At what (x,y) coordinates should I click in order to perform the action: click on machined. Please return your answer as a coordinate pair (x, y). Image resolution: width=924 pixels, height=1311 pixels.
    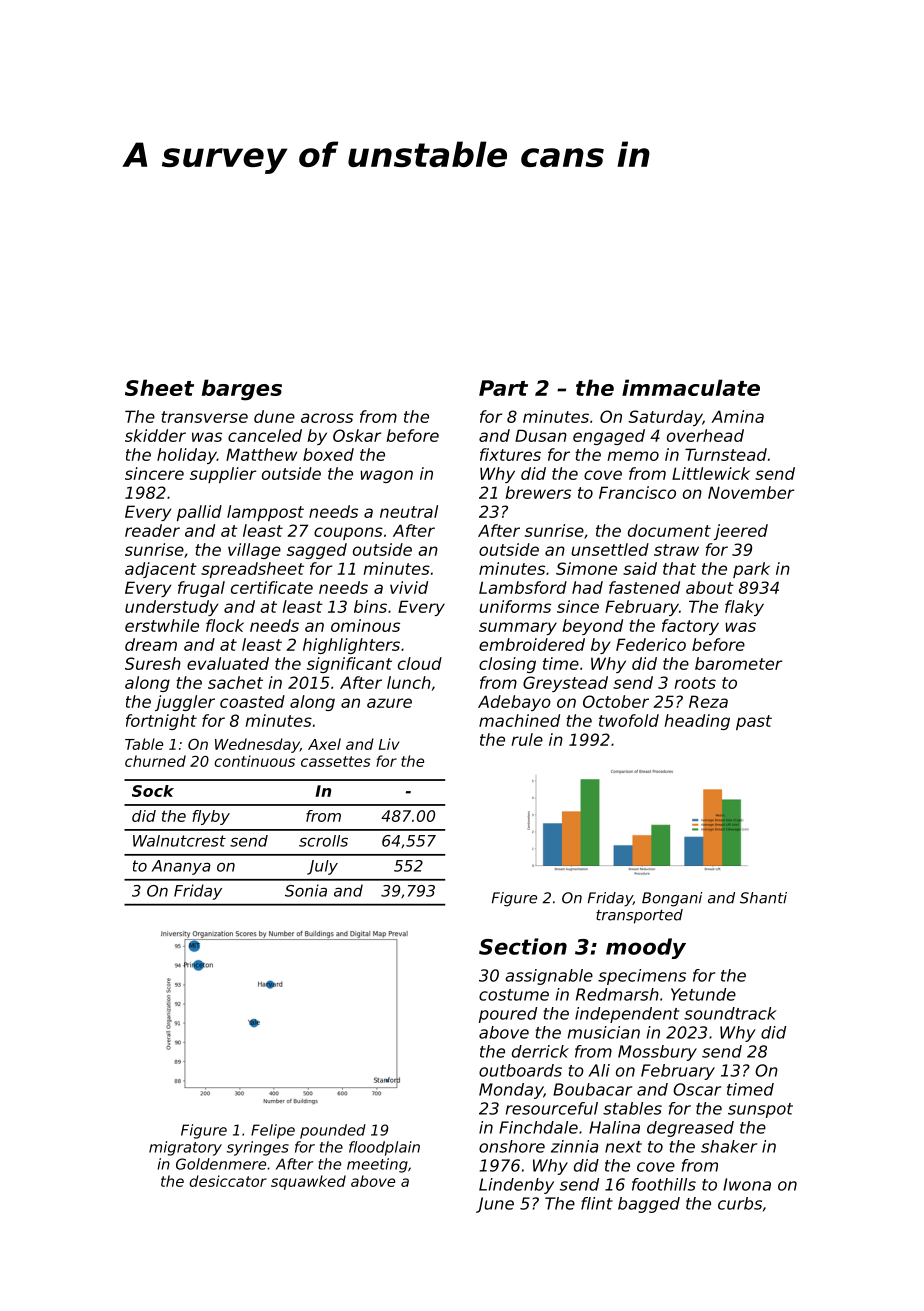
    Looking at the image, I should click on (519, 720).
